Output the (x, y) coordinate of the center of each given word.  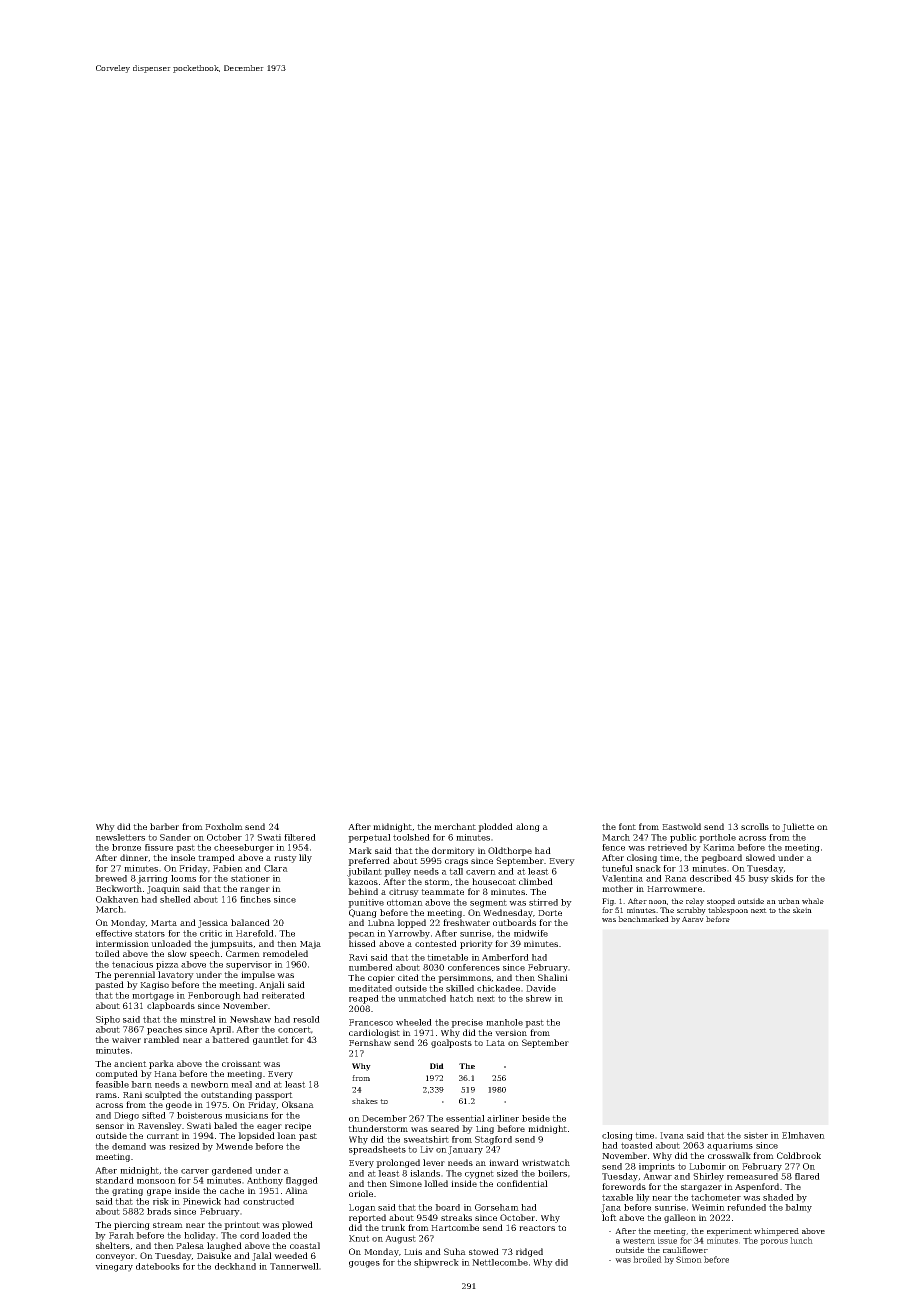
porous (774, 1242)
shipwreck (436, 1263)
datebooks (158, 1266)
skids (782, 878)
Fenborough (214, 996)
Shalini (553, 977)
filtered (300, 837)
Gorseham (497, 1207)
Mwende (234, 1146)
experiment (729, 1232)
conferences (474, 967)
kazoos (363, 881)
